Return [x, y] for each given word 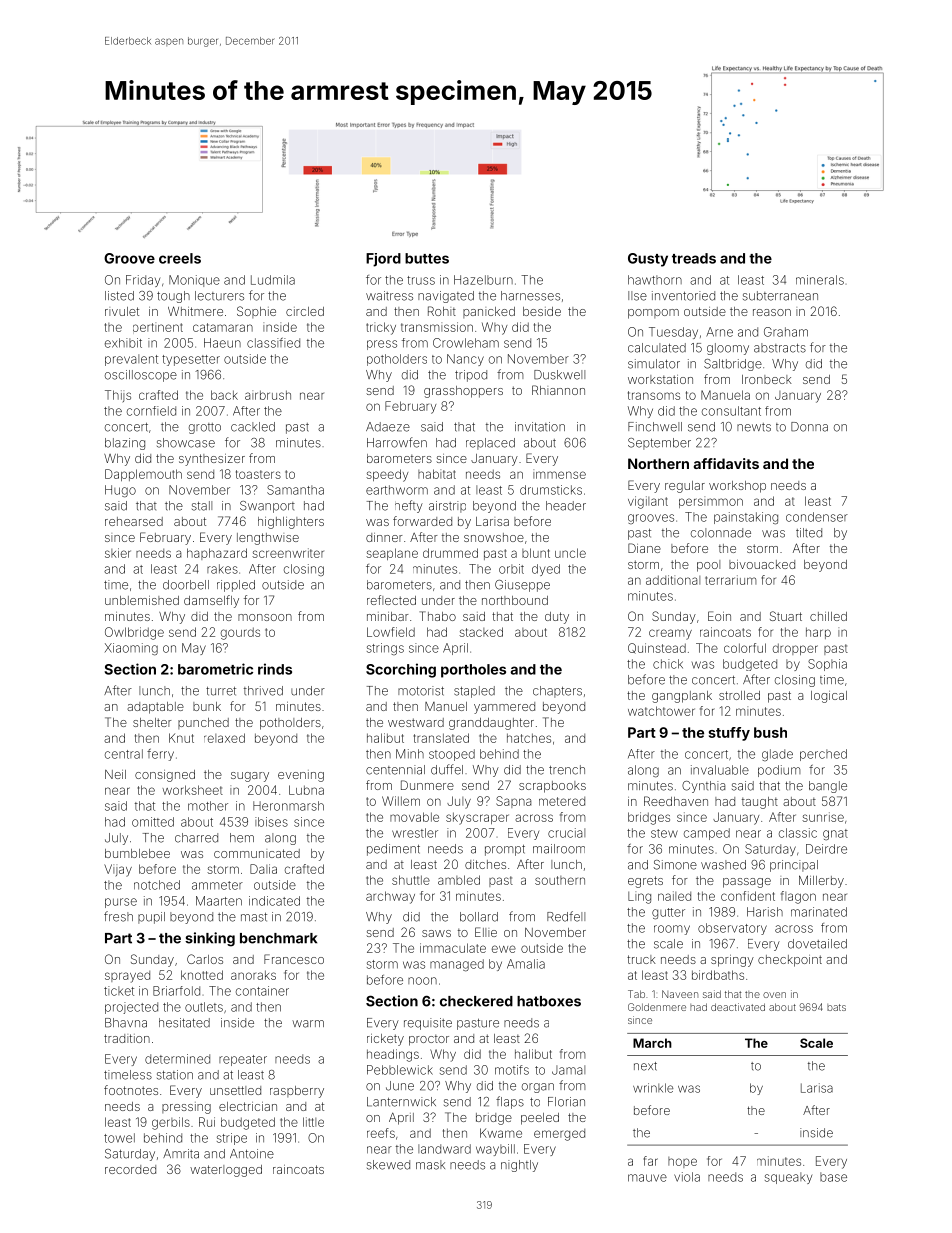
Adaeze [388, 427]
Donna [809, 427]
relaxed [224, 738]
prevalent [131, 360]
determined [177, 1059]
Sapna [513, 802]
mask [430, 1165]
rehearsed [134, 521]
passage [747, 883]
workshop [737, 487]
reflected [391, 600]
